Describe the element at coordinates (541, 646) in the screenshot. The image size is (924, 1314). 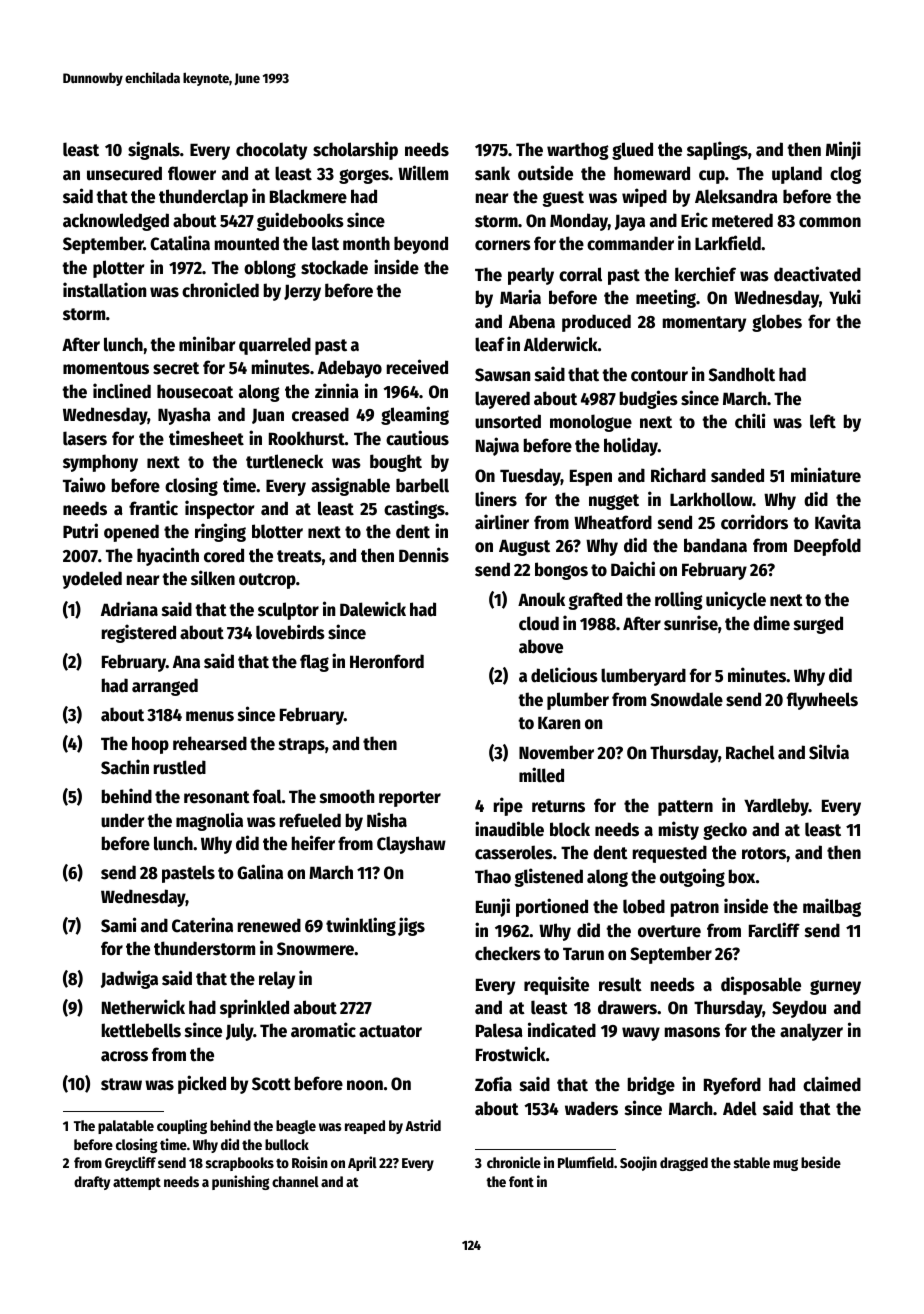
I see `above` at that location.
